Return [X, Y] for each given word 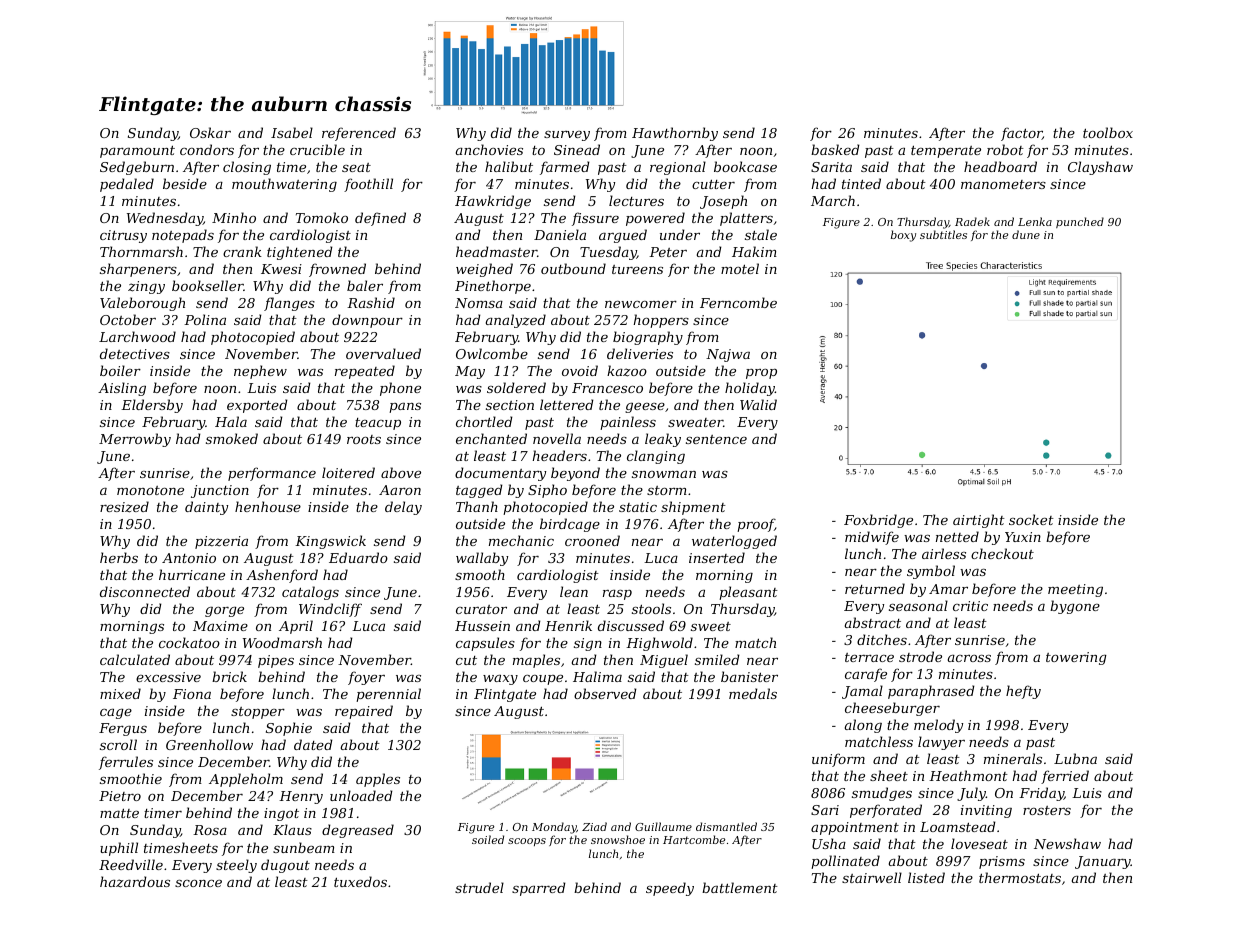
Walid [758, 404]
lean [574, 591]
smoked [232, 438]
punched [1080, 222]
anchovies [489, 149]
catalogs [310, 593]
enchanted [491, 438]
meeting [1075, 590]
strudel [479, 887]
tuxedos [360, 881]
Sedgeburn [137, 168]
